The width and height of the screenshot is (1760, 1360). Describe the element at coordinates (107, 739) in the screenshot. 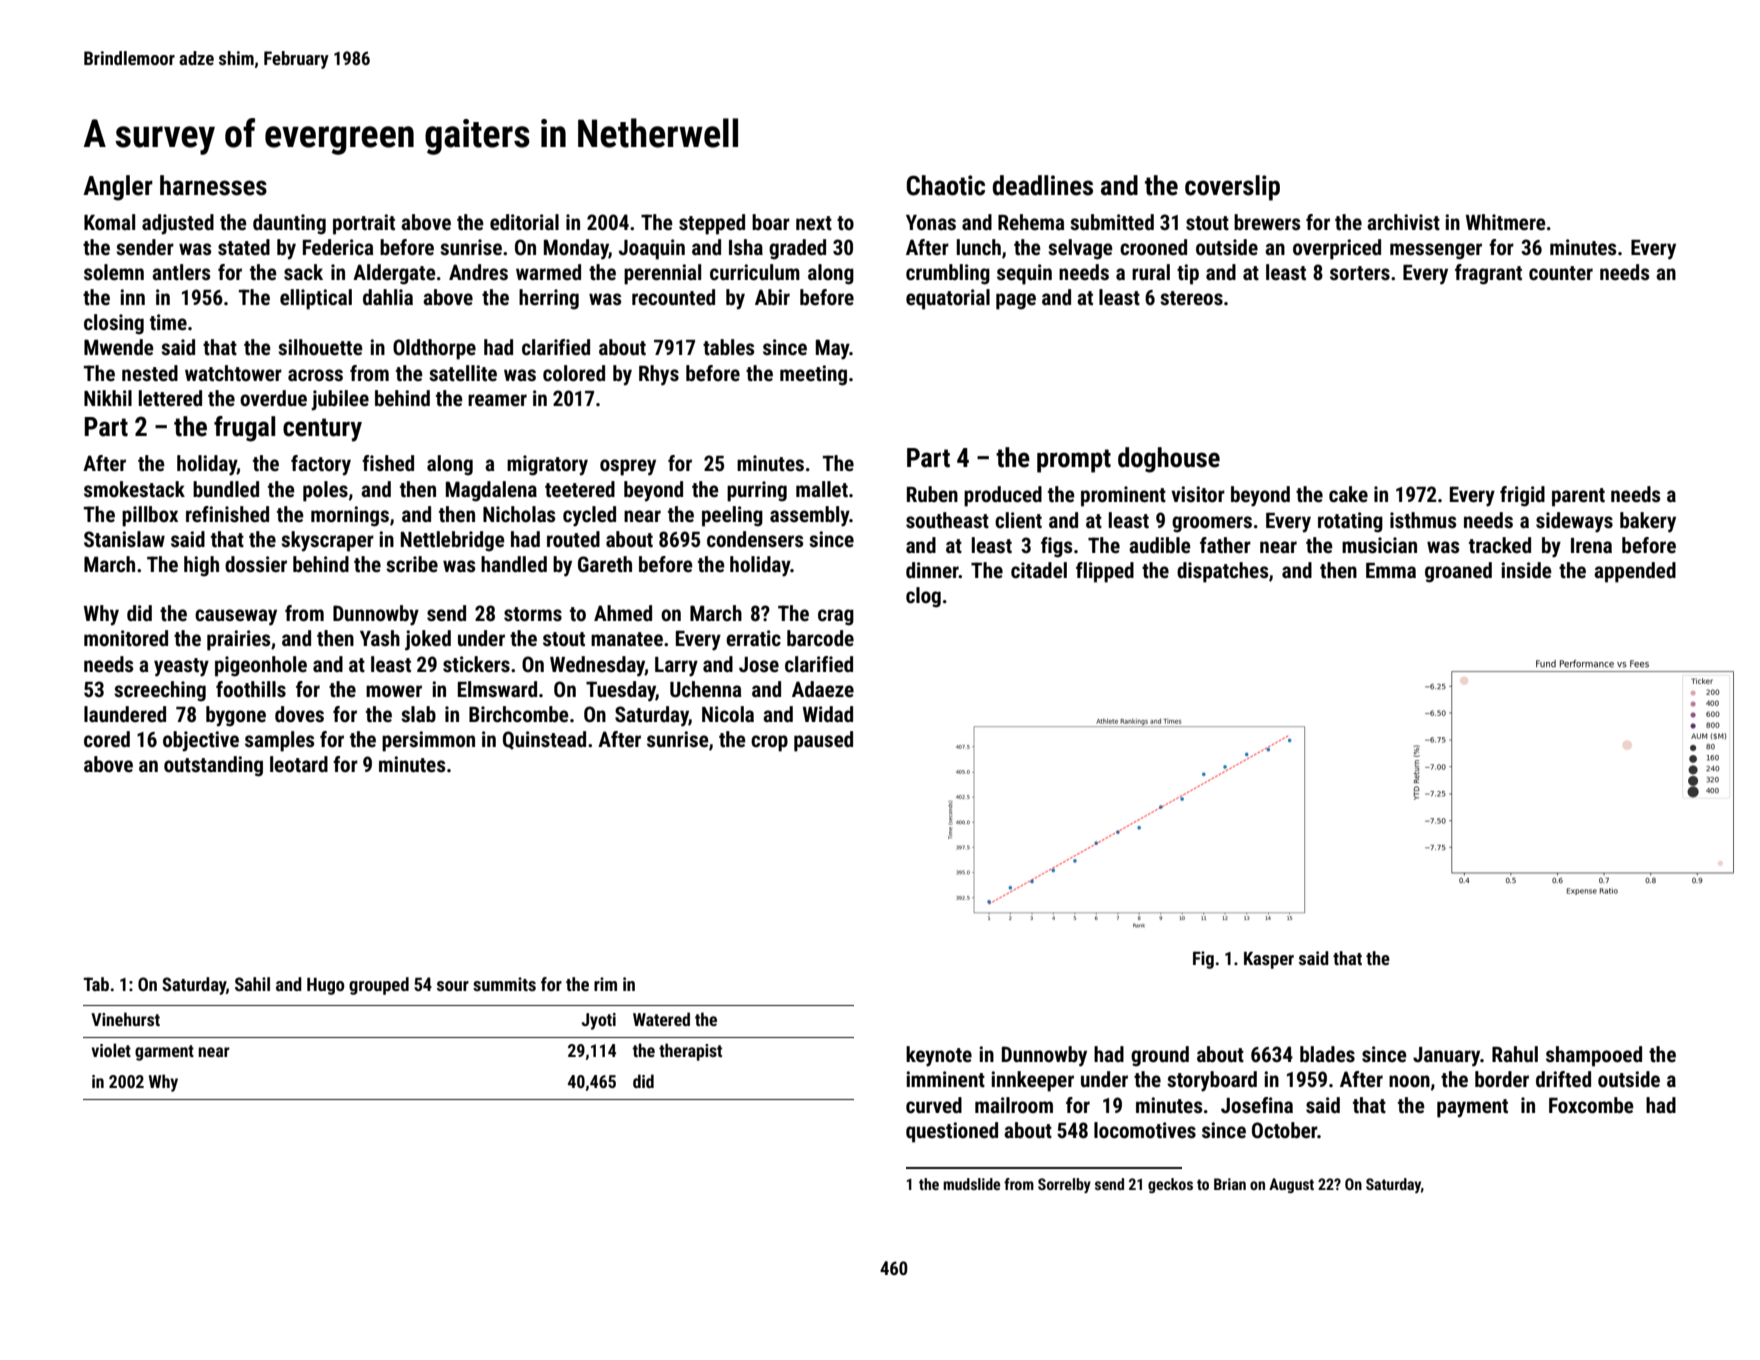

I see `cored` at that location.
